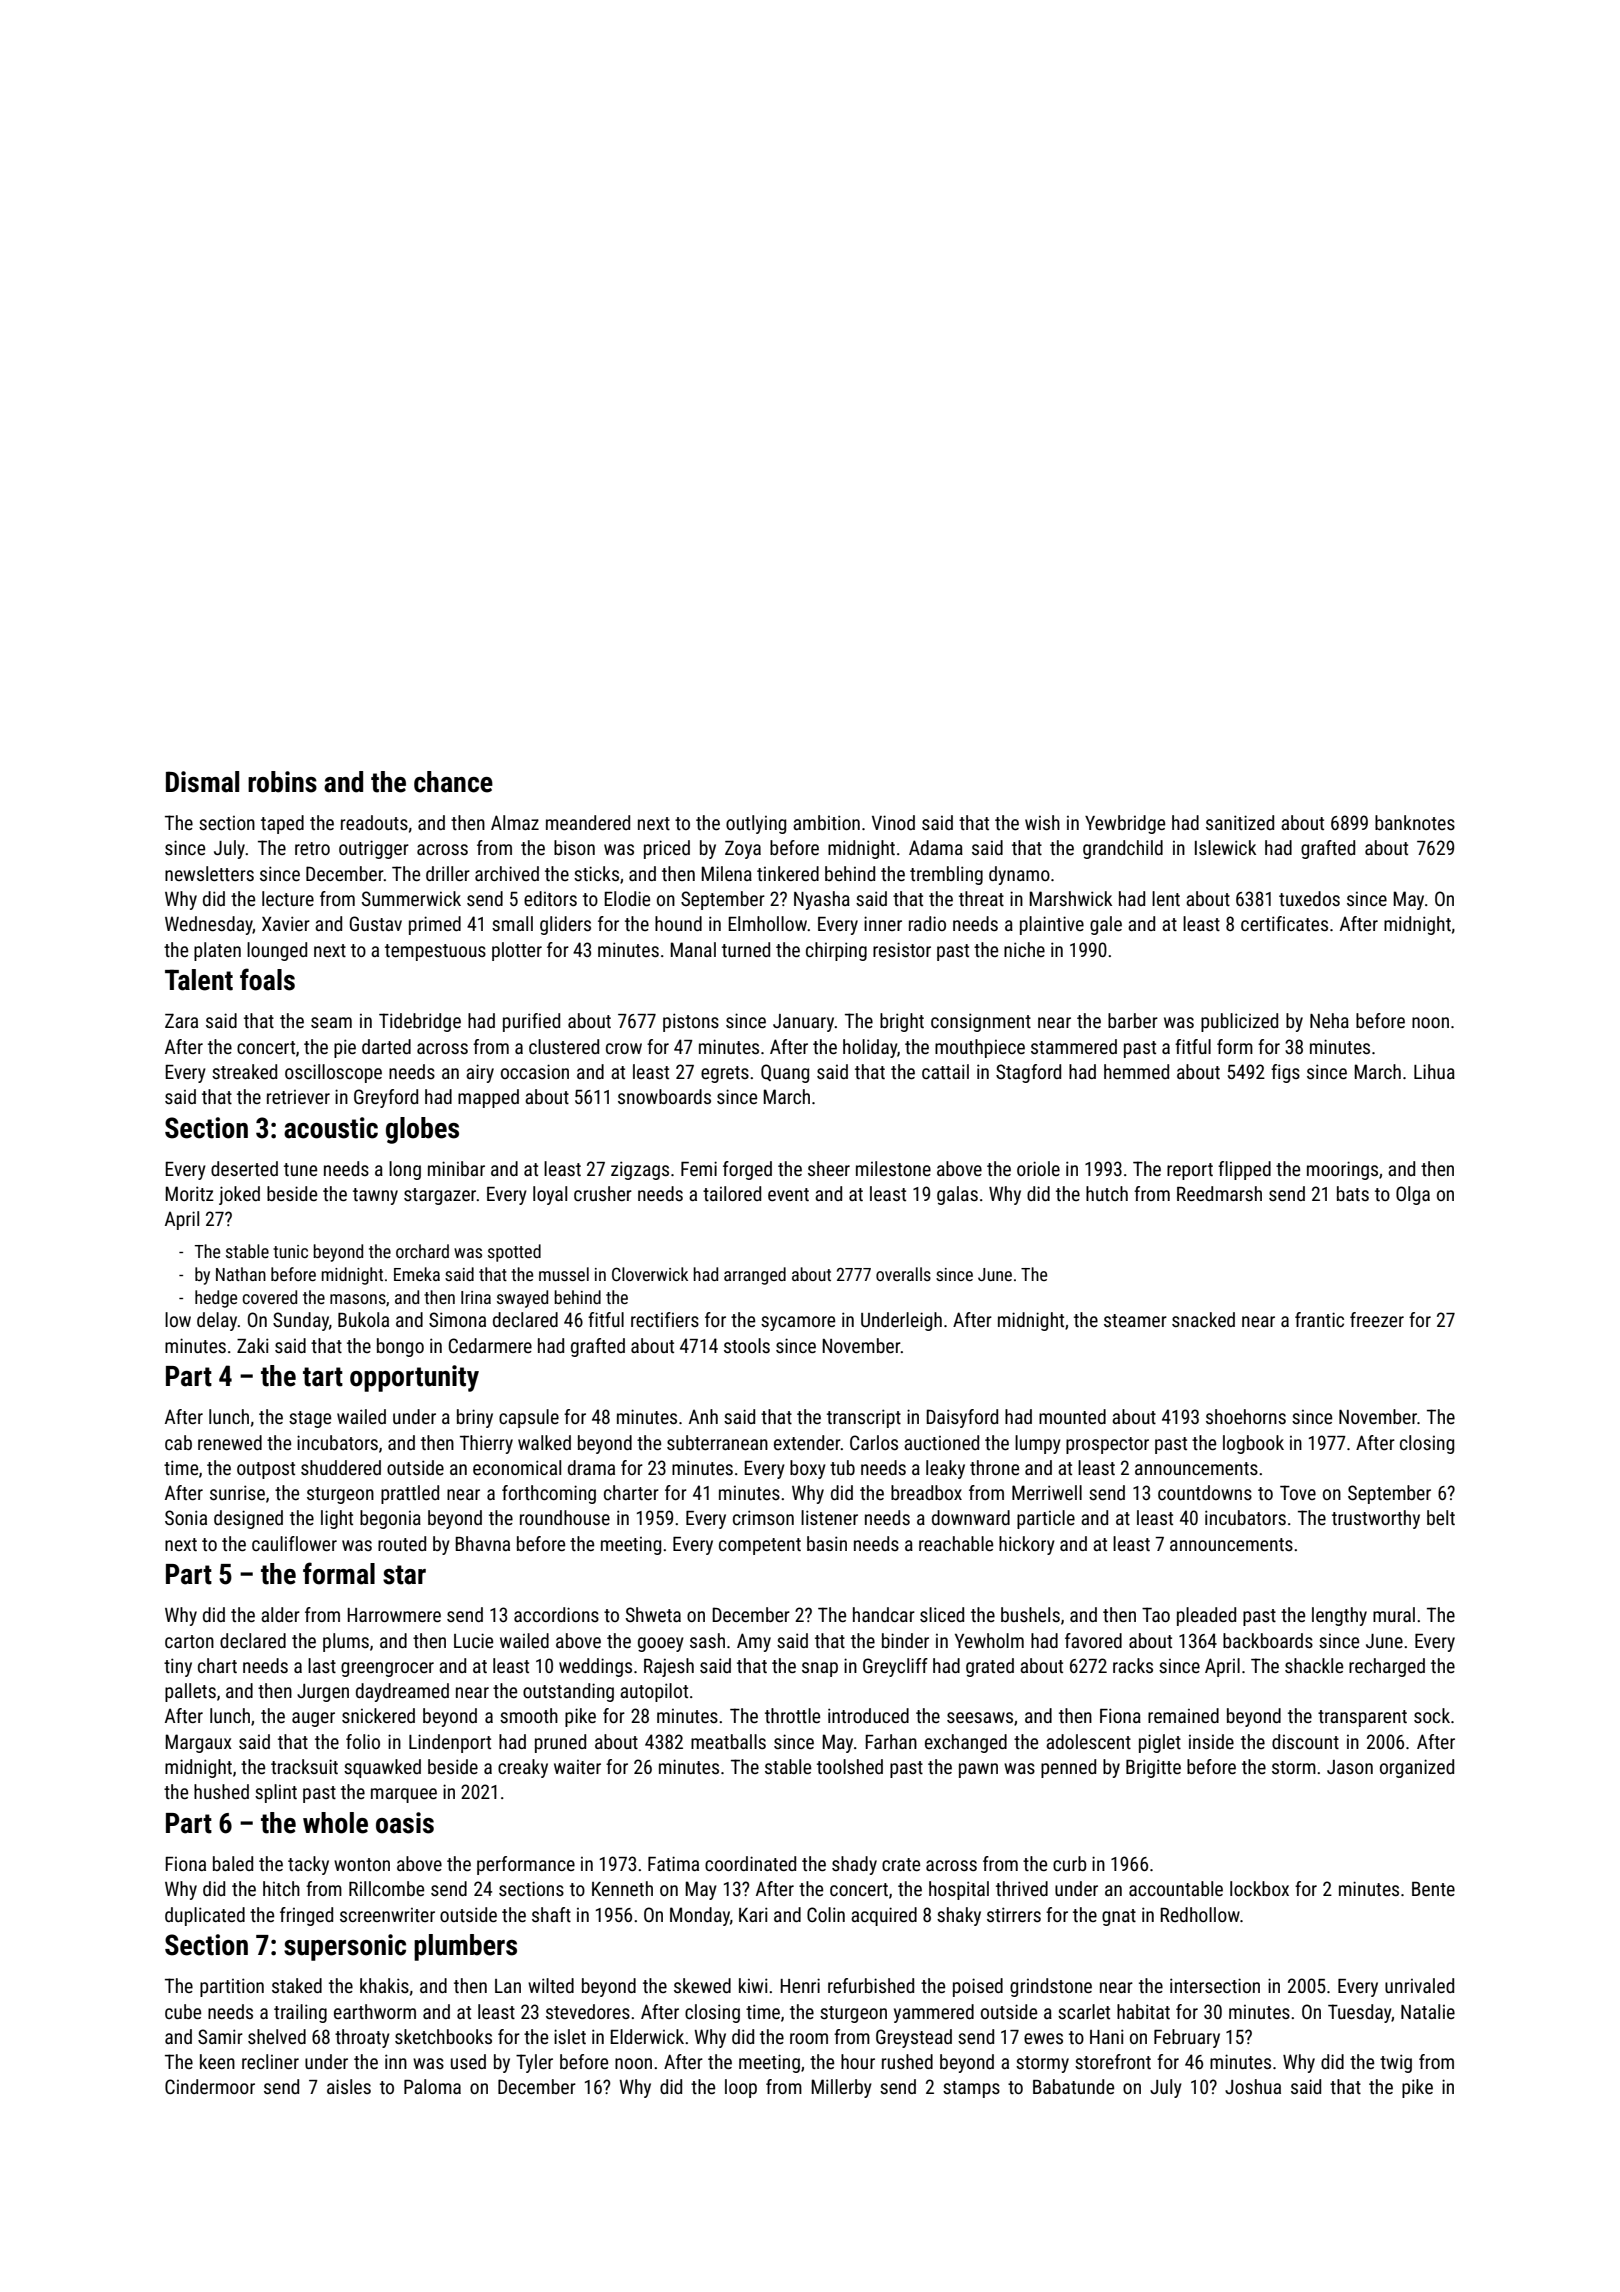 This screenshot has height=2292, width=1620. What do you see at coordinates (1133, 1020) in the screenshot?
I see `barber` at bounding box center [1133, 1020].
